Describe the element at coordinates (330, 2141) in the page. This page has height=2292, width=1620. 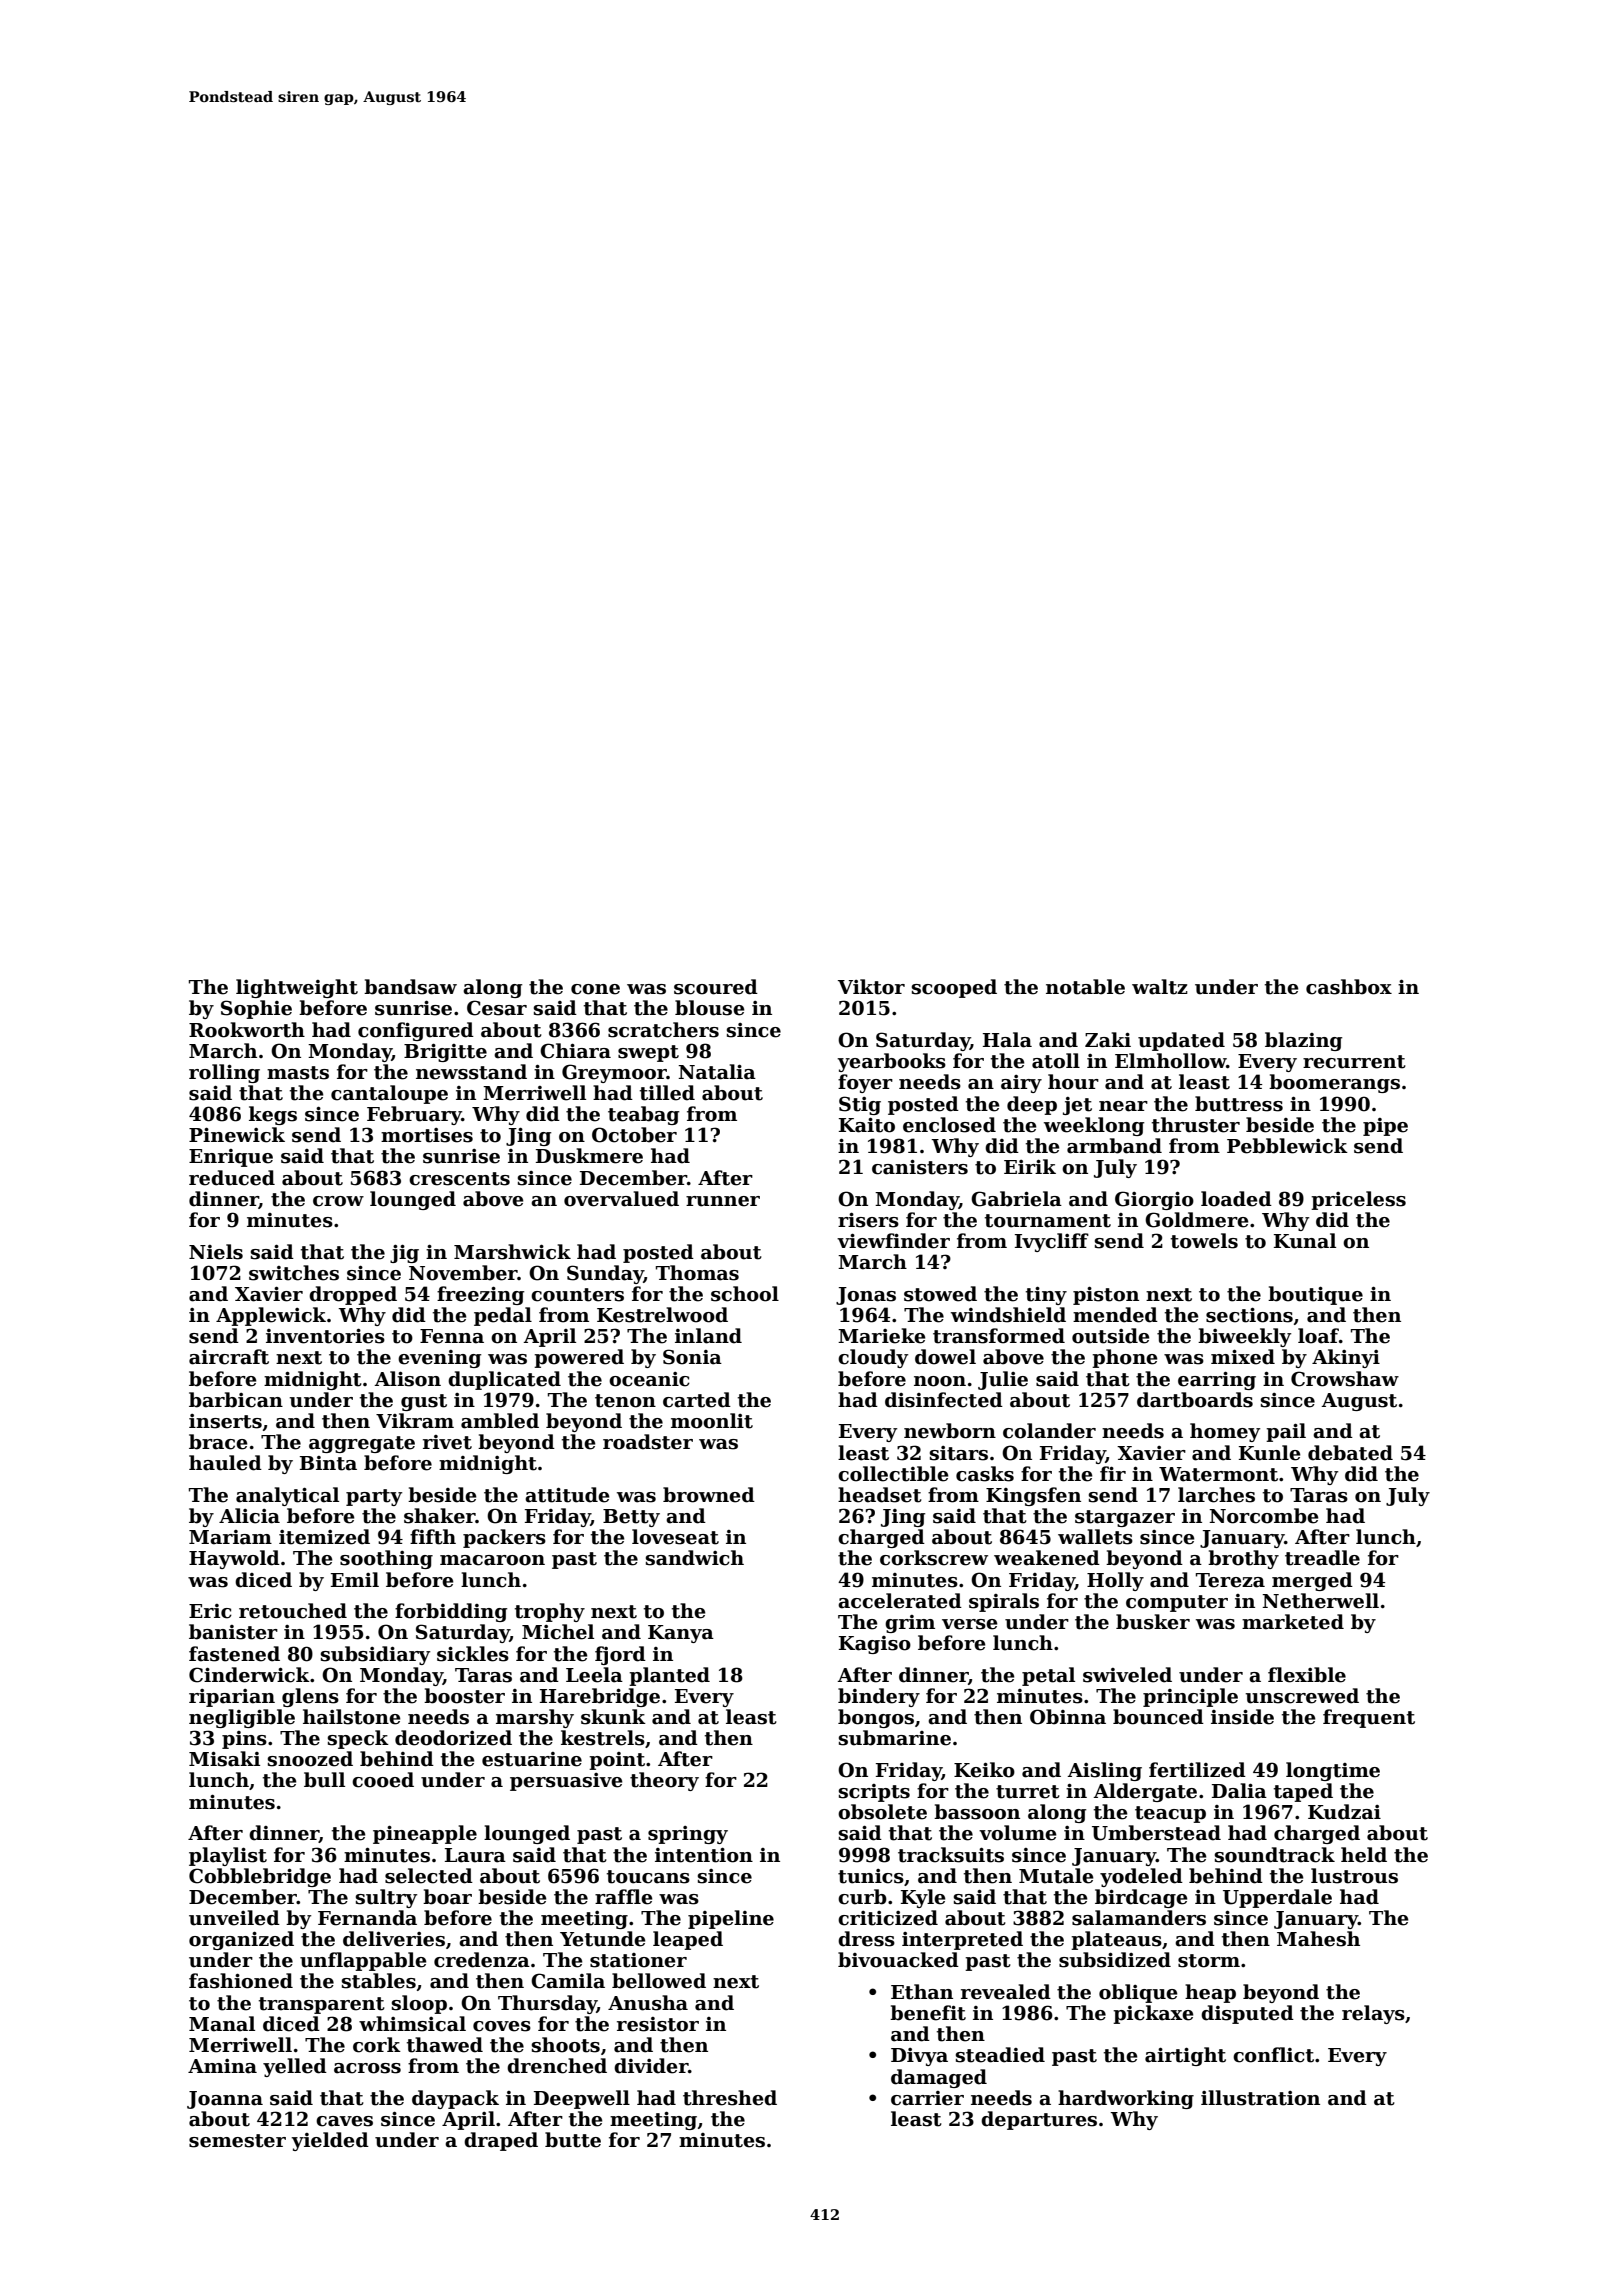
I see `yielded` at that location.
